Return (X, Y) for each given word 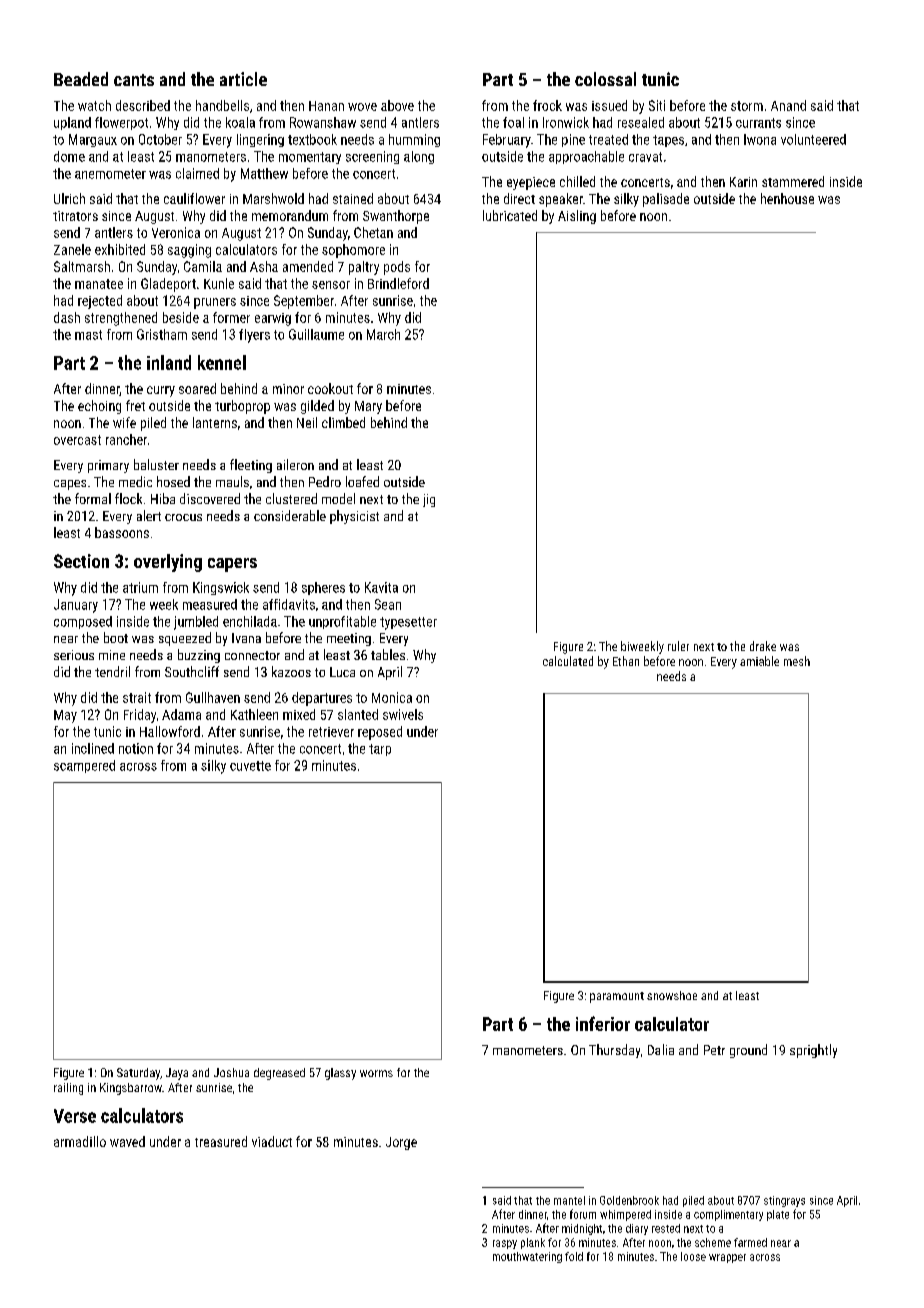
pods (397, 268)
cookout (330, 388)
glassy (340, 1074)
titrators (75, 216)
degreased (279, 1074)
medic (135, 481)
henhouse (787, 198)
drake (763, 646)
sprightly (813, 1051)
